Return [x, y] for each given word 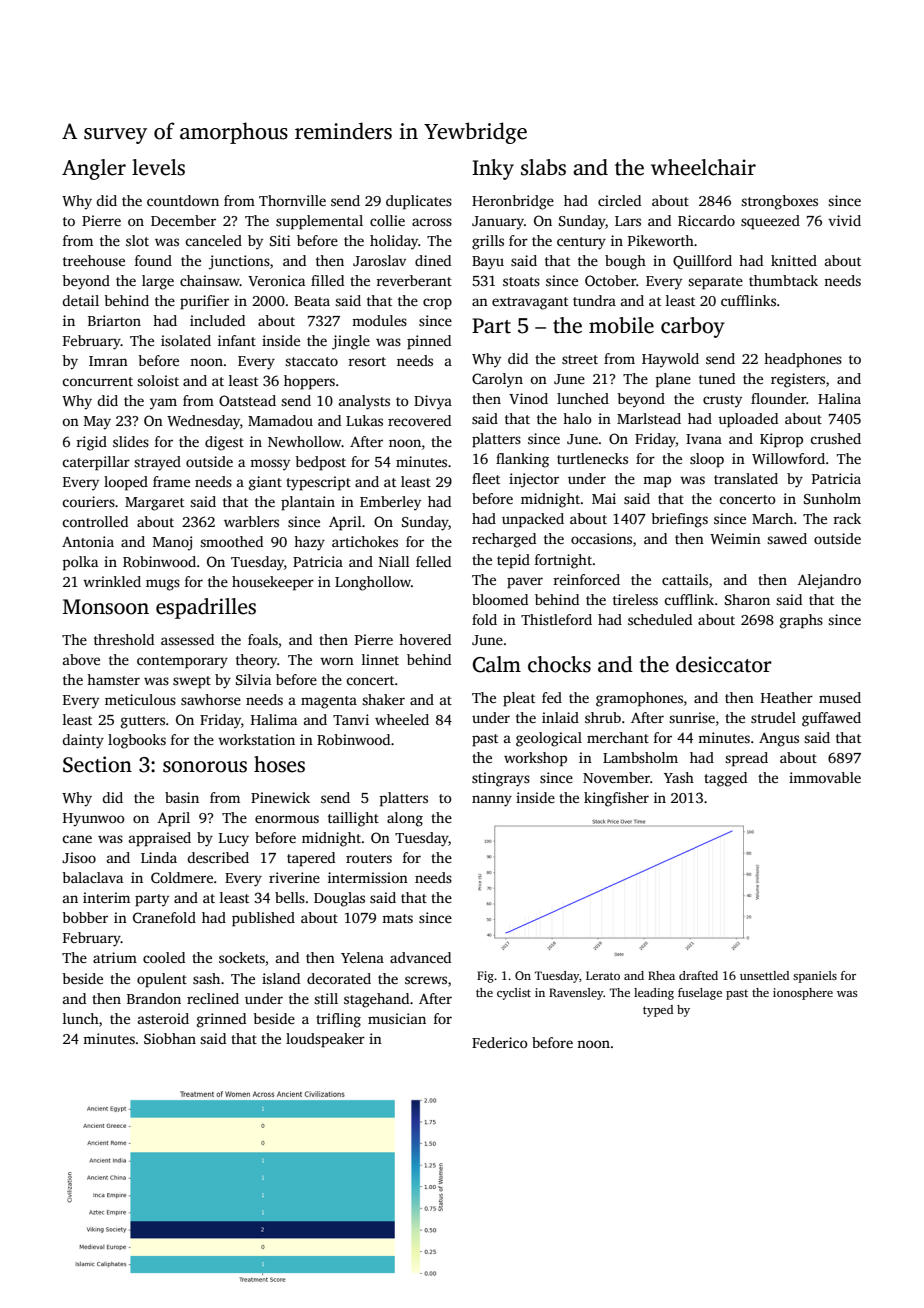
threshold [124, 639]
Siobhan [170, 1038]
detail [80, 300]
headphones [803, 360]
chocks [559, 664]
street [580, 359]
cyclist [514, 994]
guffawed [831, 719]
